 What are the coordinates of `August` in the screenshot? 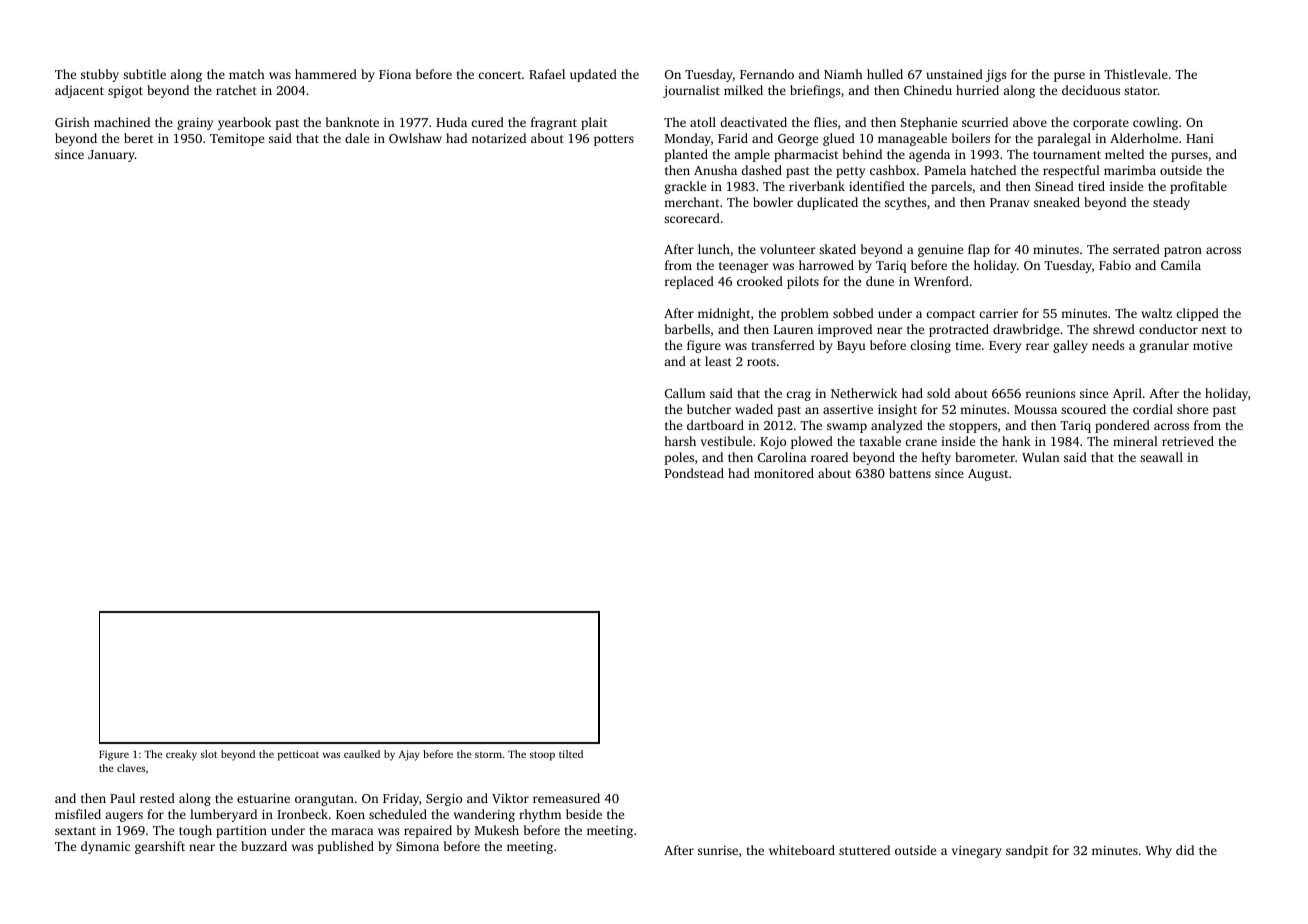 It's located at (988, 475).
